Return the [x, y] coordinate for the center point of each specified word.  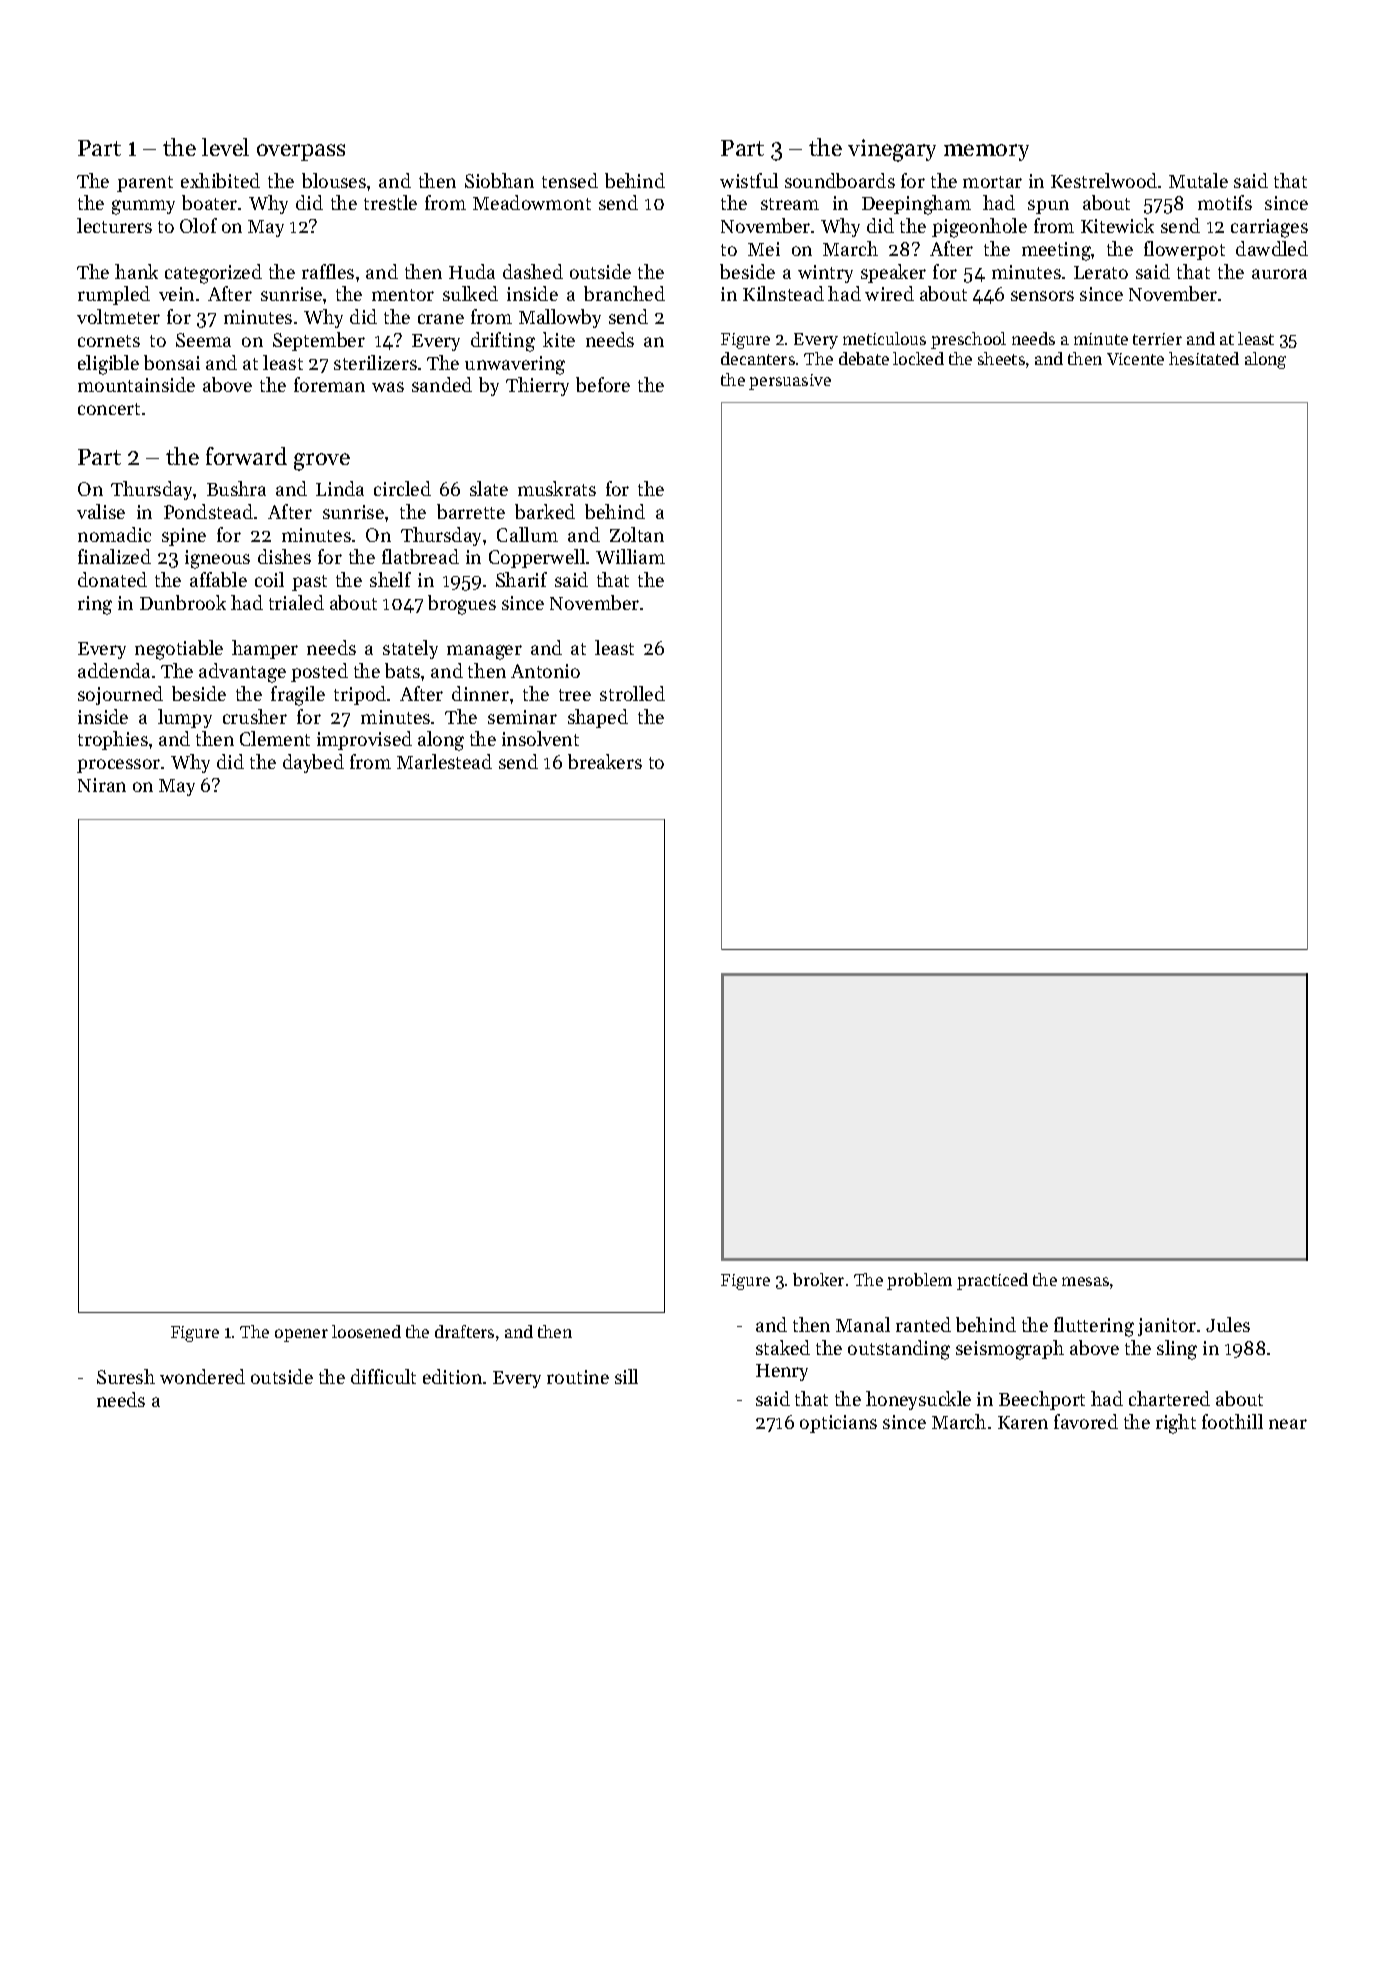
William [630, 556]
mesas [1085, 1281]
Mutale [1198, 180]
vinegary [892, 150]
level [225, 147]
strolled [632, 693]
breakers [605, 761]
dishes [284, 556]
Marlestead [444, 761]
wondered [202, 1376]
